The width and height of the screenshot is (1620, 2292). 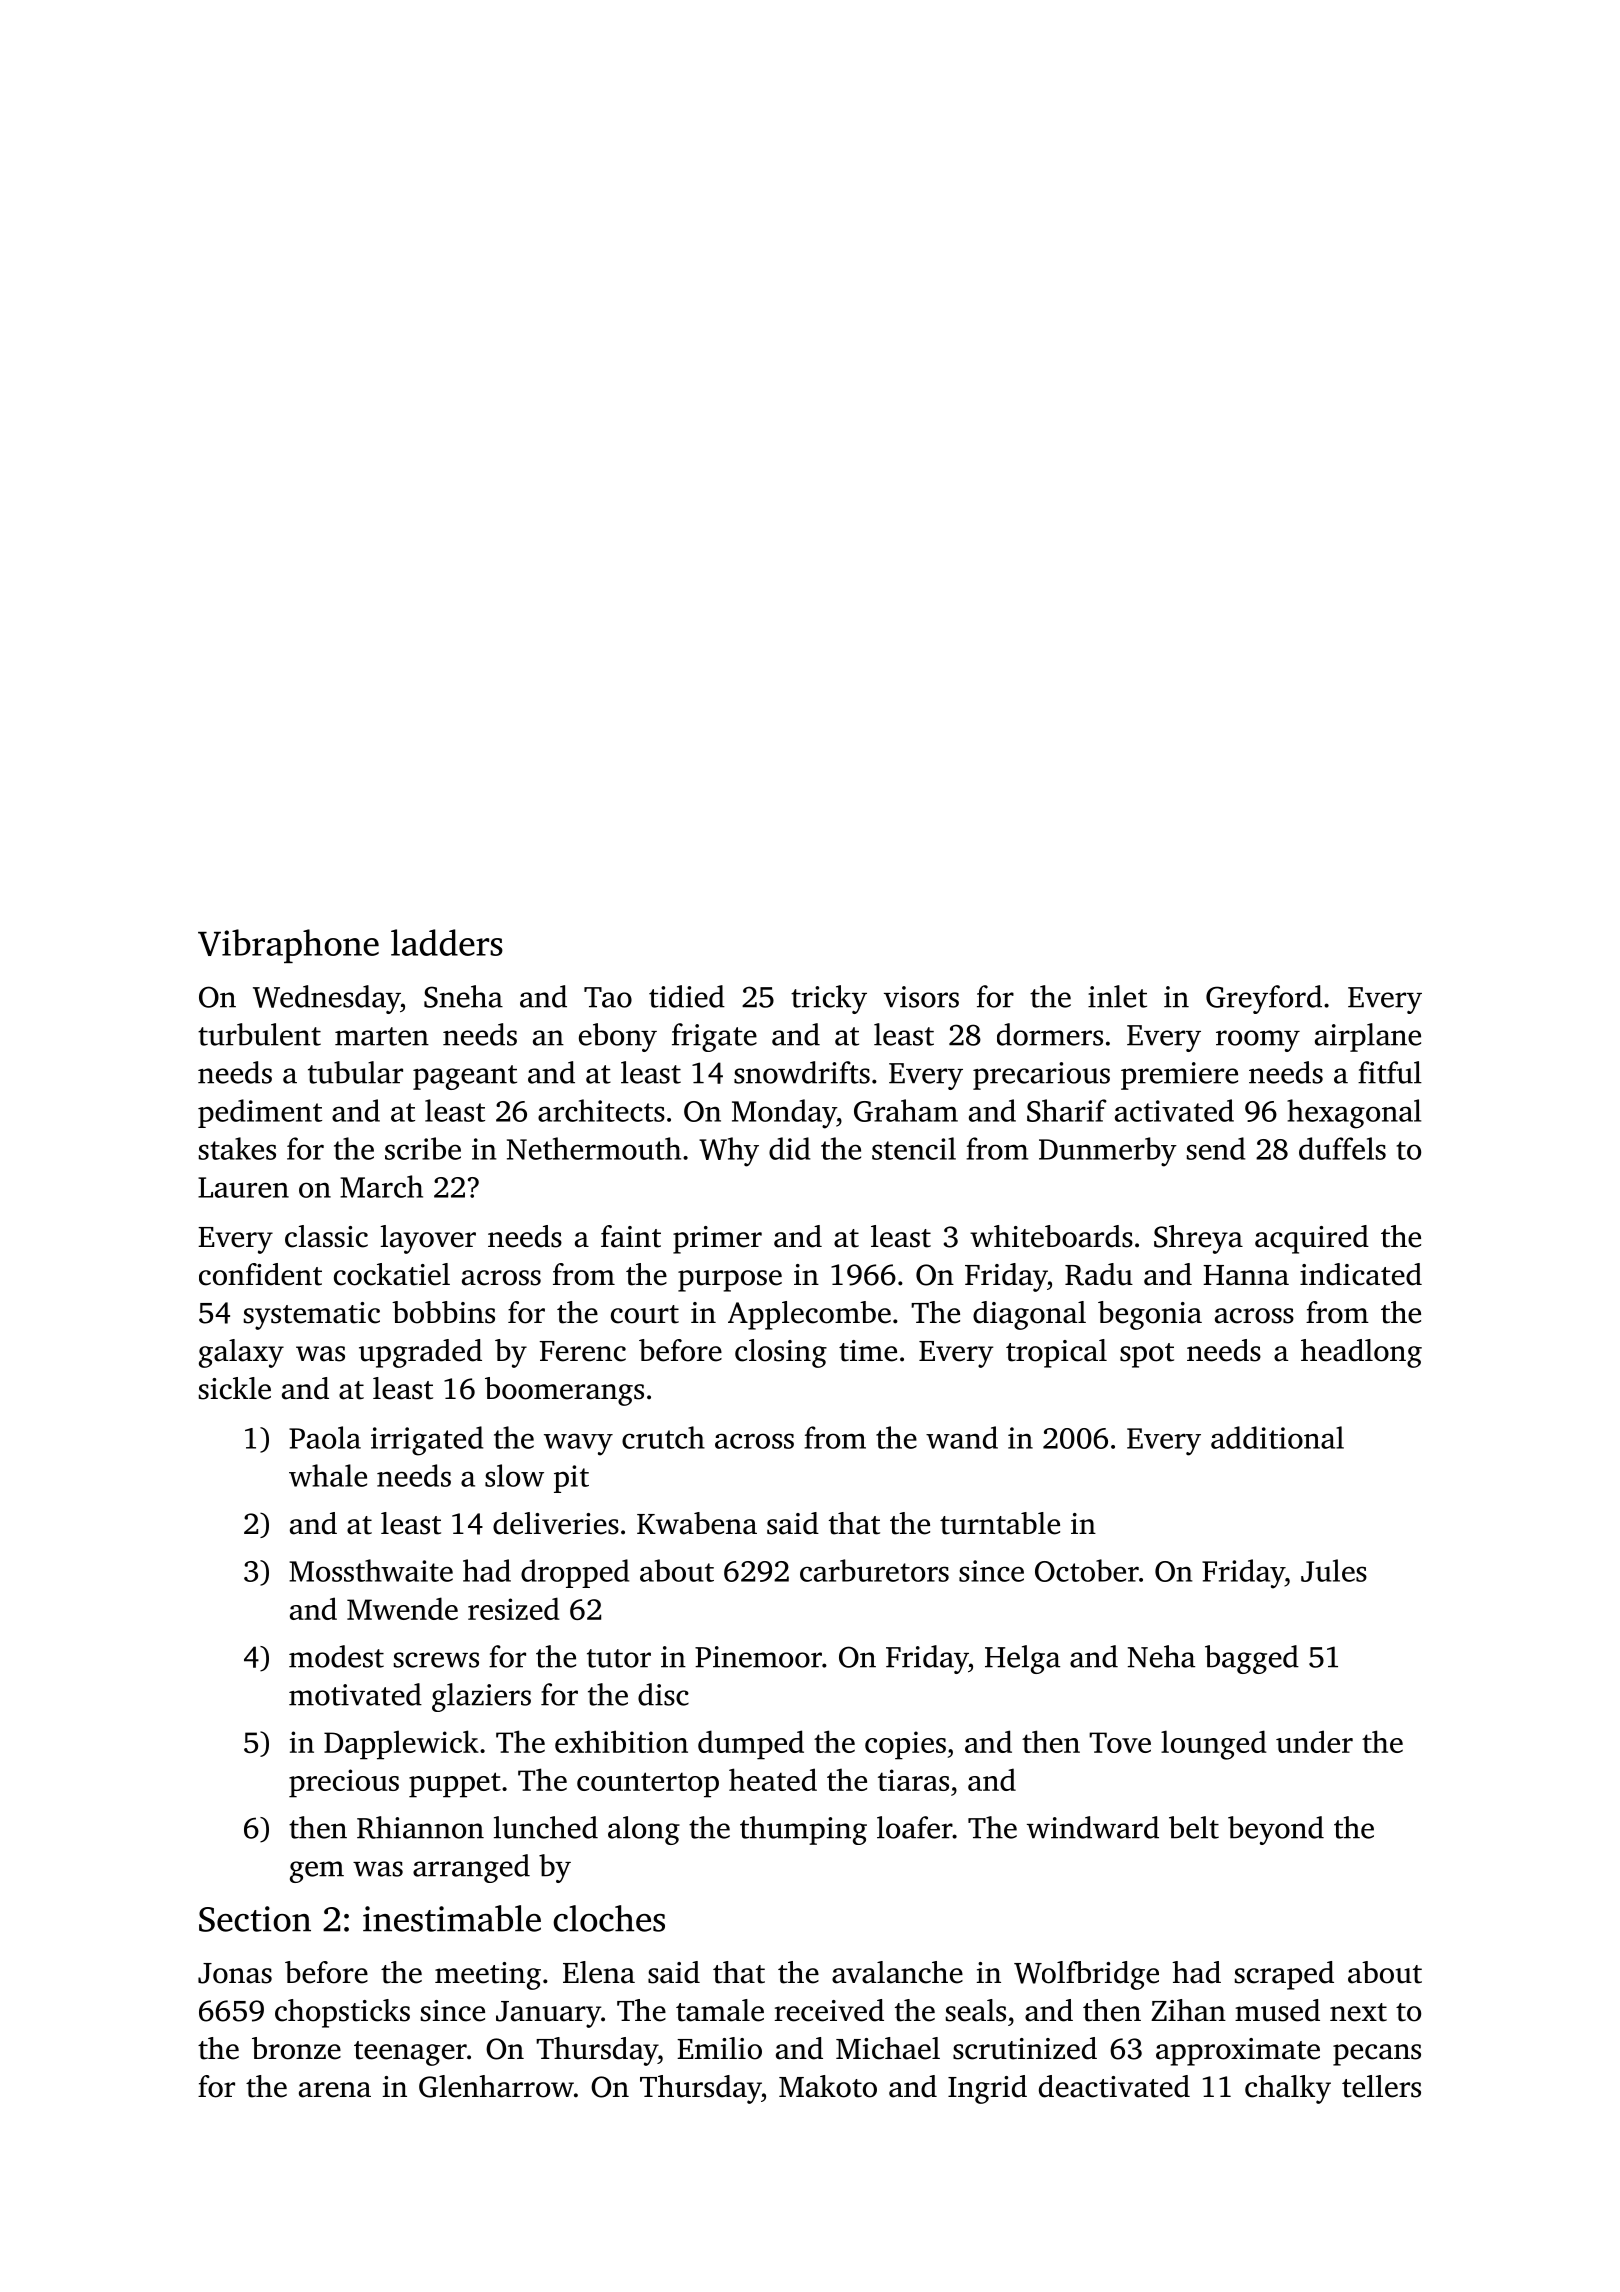 What do you see at coordinates (1179, 1076) in the screenshot?
I see `premiere` at bounding box center [1179, 1076].
